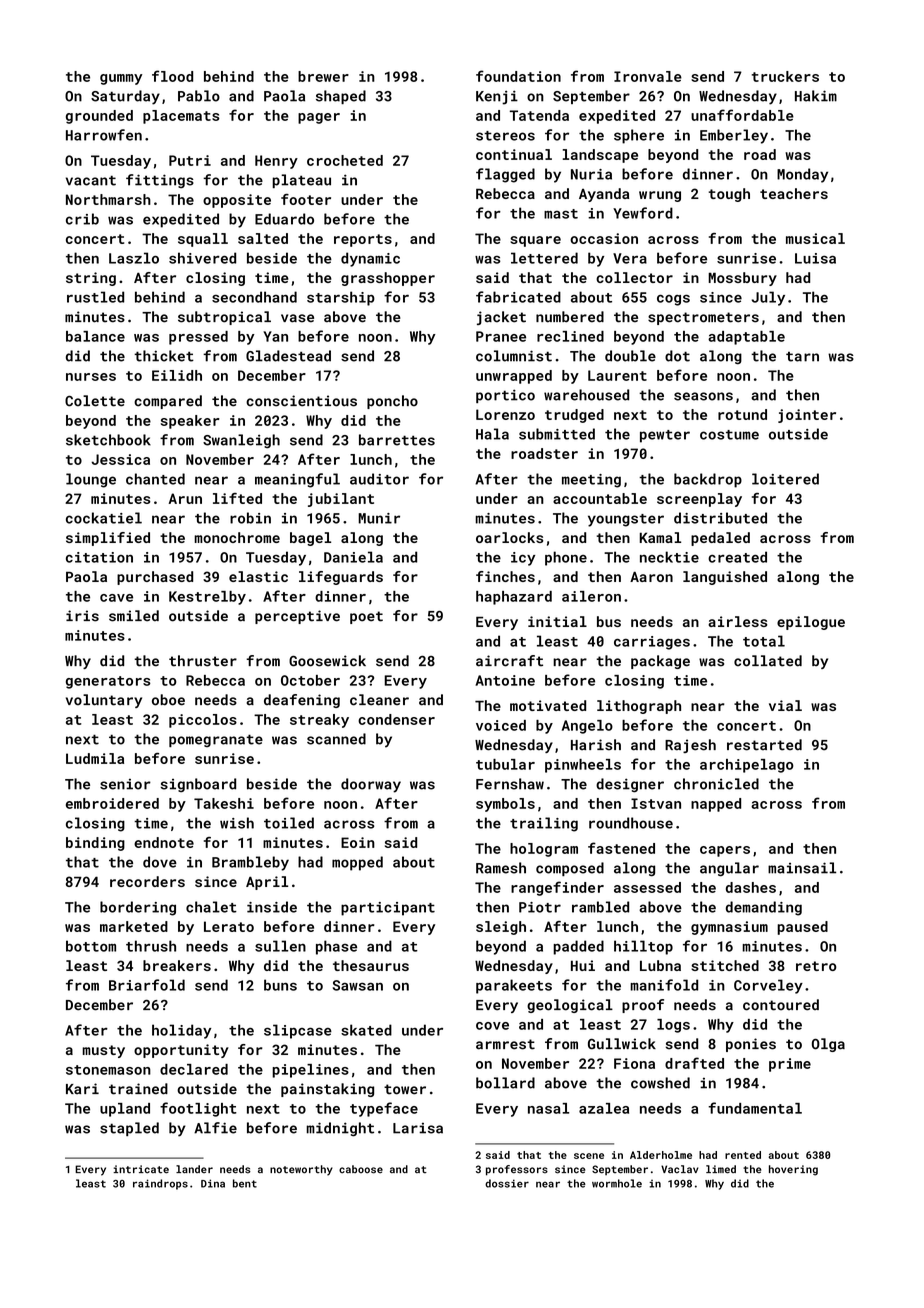 This image has height=1308, width=924. Describe the element at coordinates (82, 616) in the image. I see `iris` at that location.
